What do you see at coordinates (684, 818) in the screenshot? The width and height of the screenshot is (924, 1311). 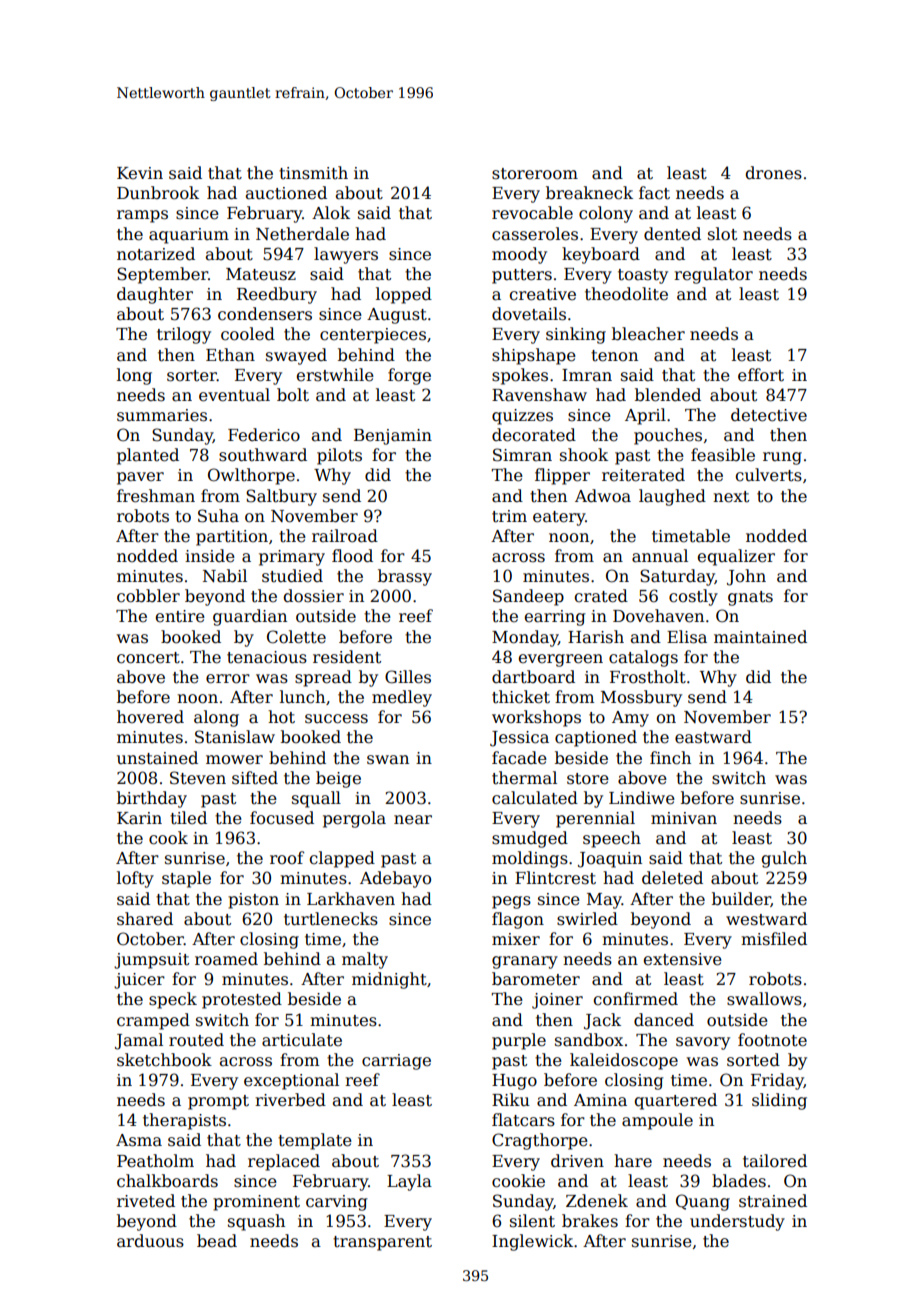 I see `minivan` at bounding box center [684, 818].
